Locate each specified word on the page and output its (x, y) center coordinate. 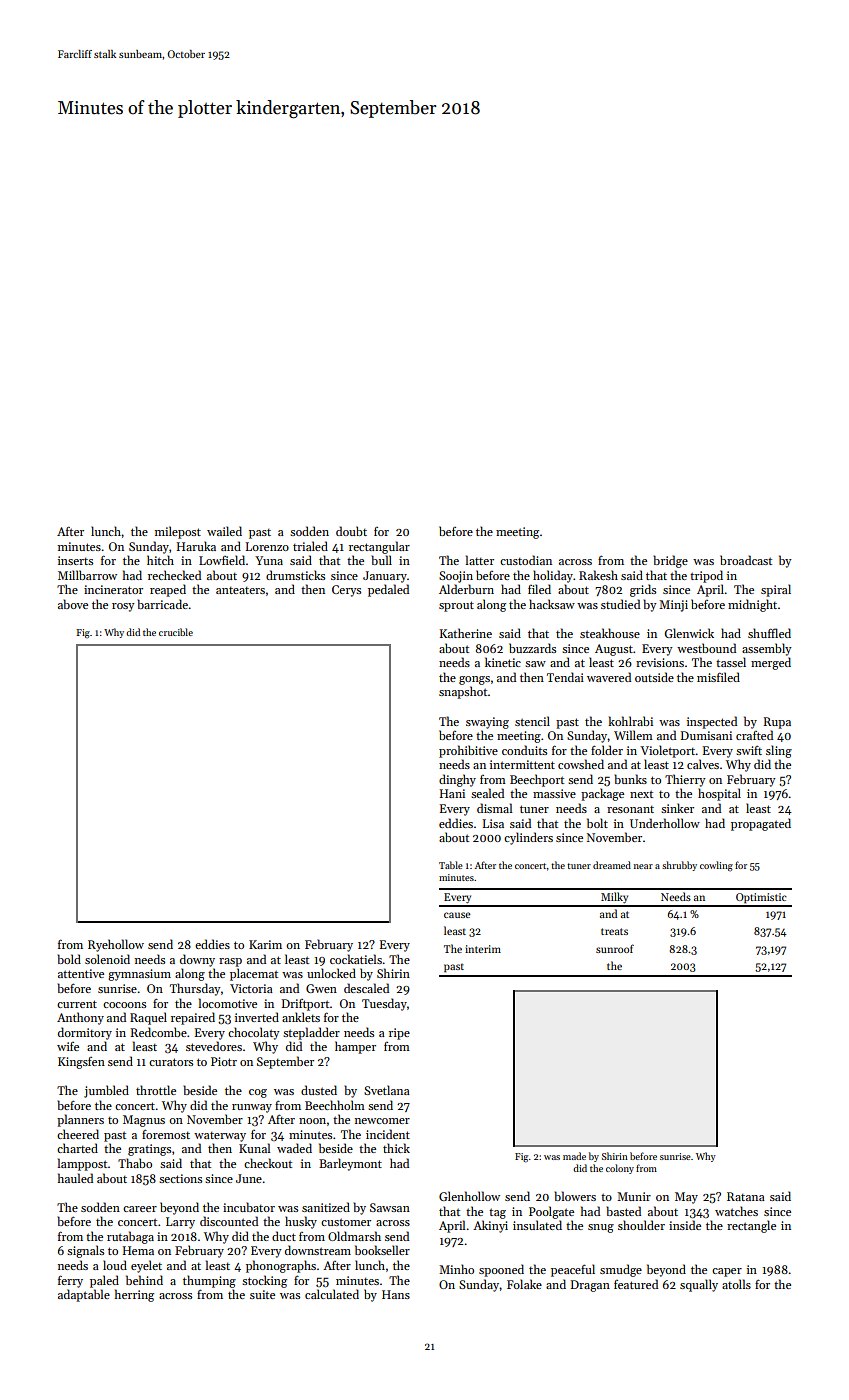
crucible (176, 632)
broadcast (746, 560)
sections (180, 1178)
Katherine (466, 633)
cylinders (528, 838)
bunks (630, 779)
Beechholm (335, 1105)
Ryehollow (116, 945)
